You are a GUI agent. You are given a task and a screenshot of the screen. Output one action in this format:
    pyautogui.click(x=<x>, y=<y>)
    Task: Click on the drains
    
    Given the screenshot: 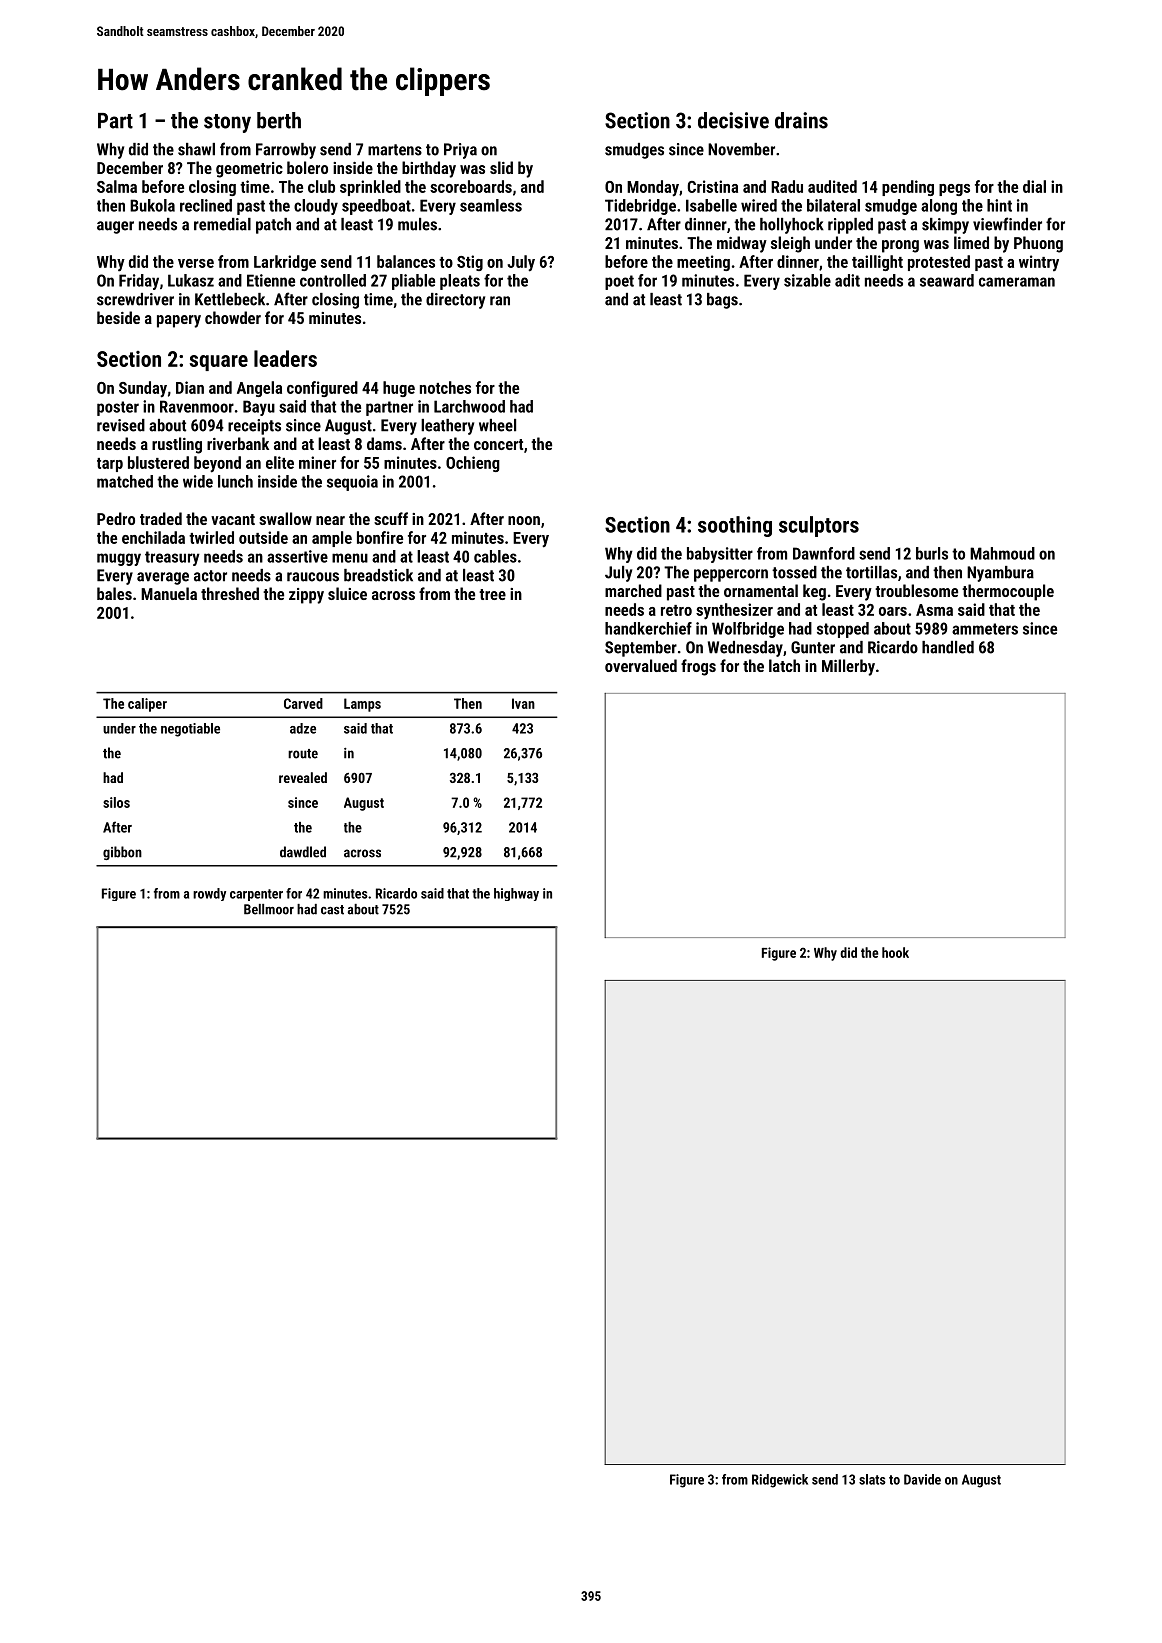 What is the action you would take?
    pyautogui.click(x=801, y=120)
